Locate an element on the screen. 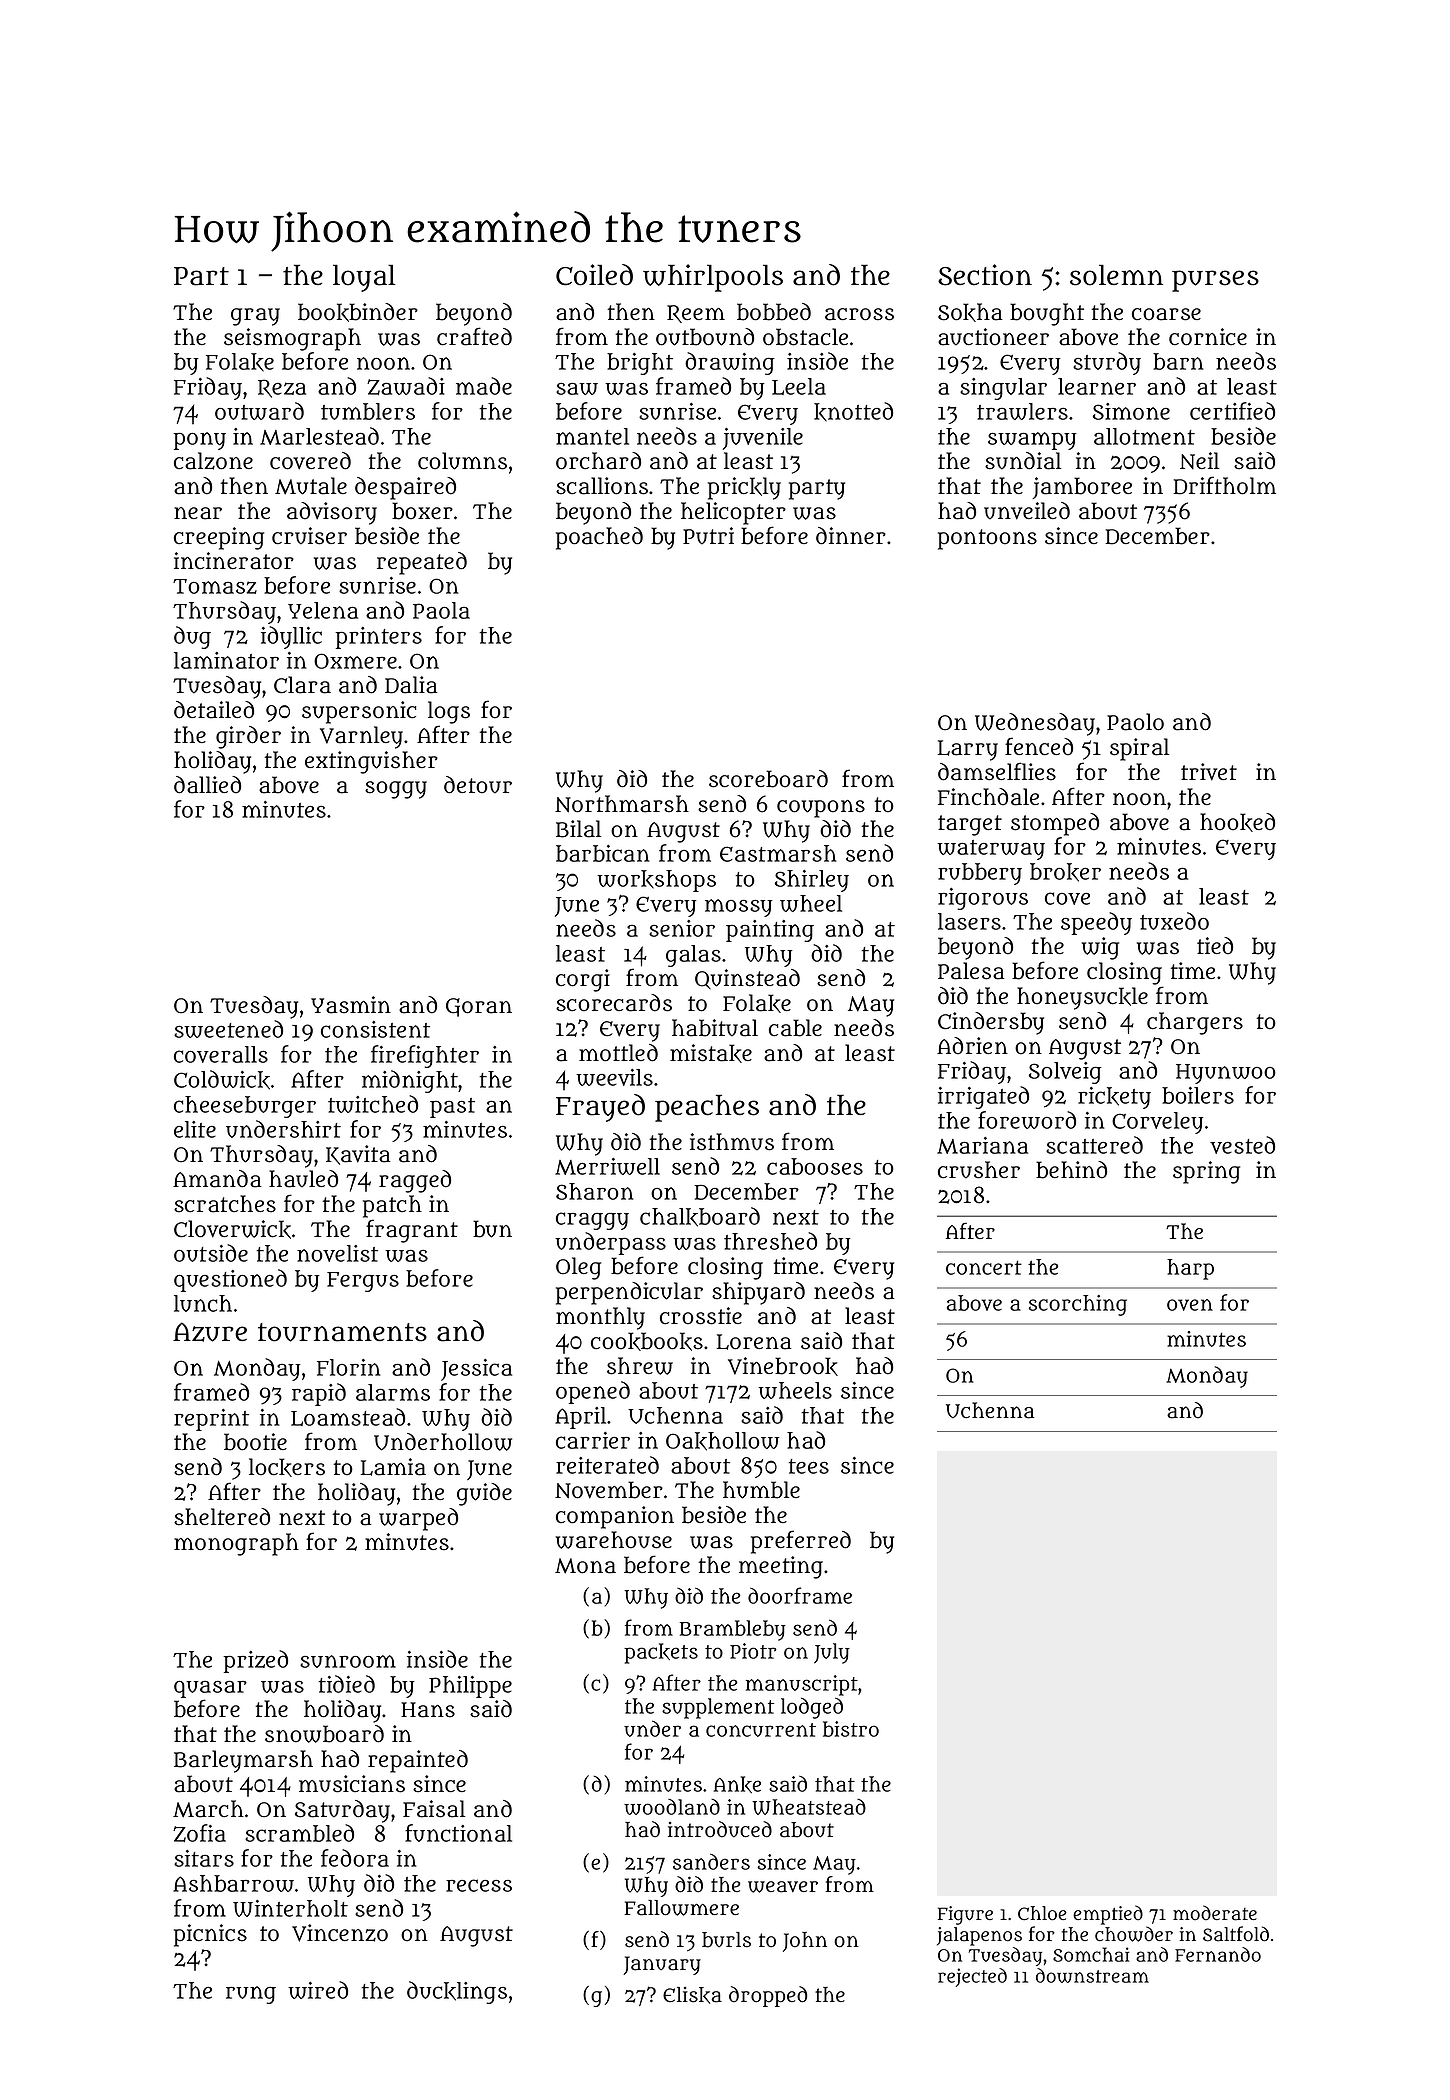 The height and width of the screenshot is (2100, 1450). creeping is located at coordinates (219, 538).
